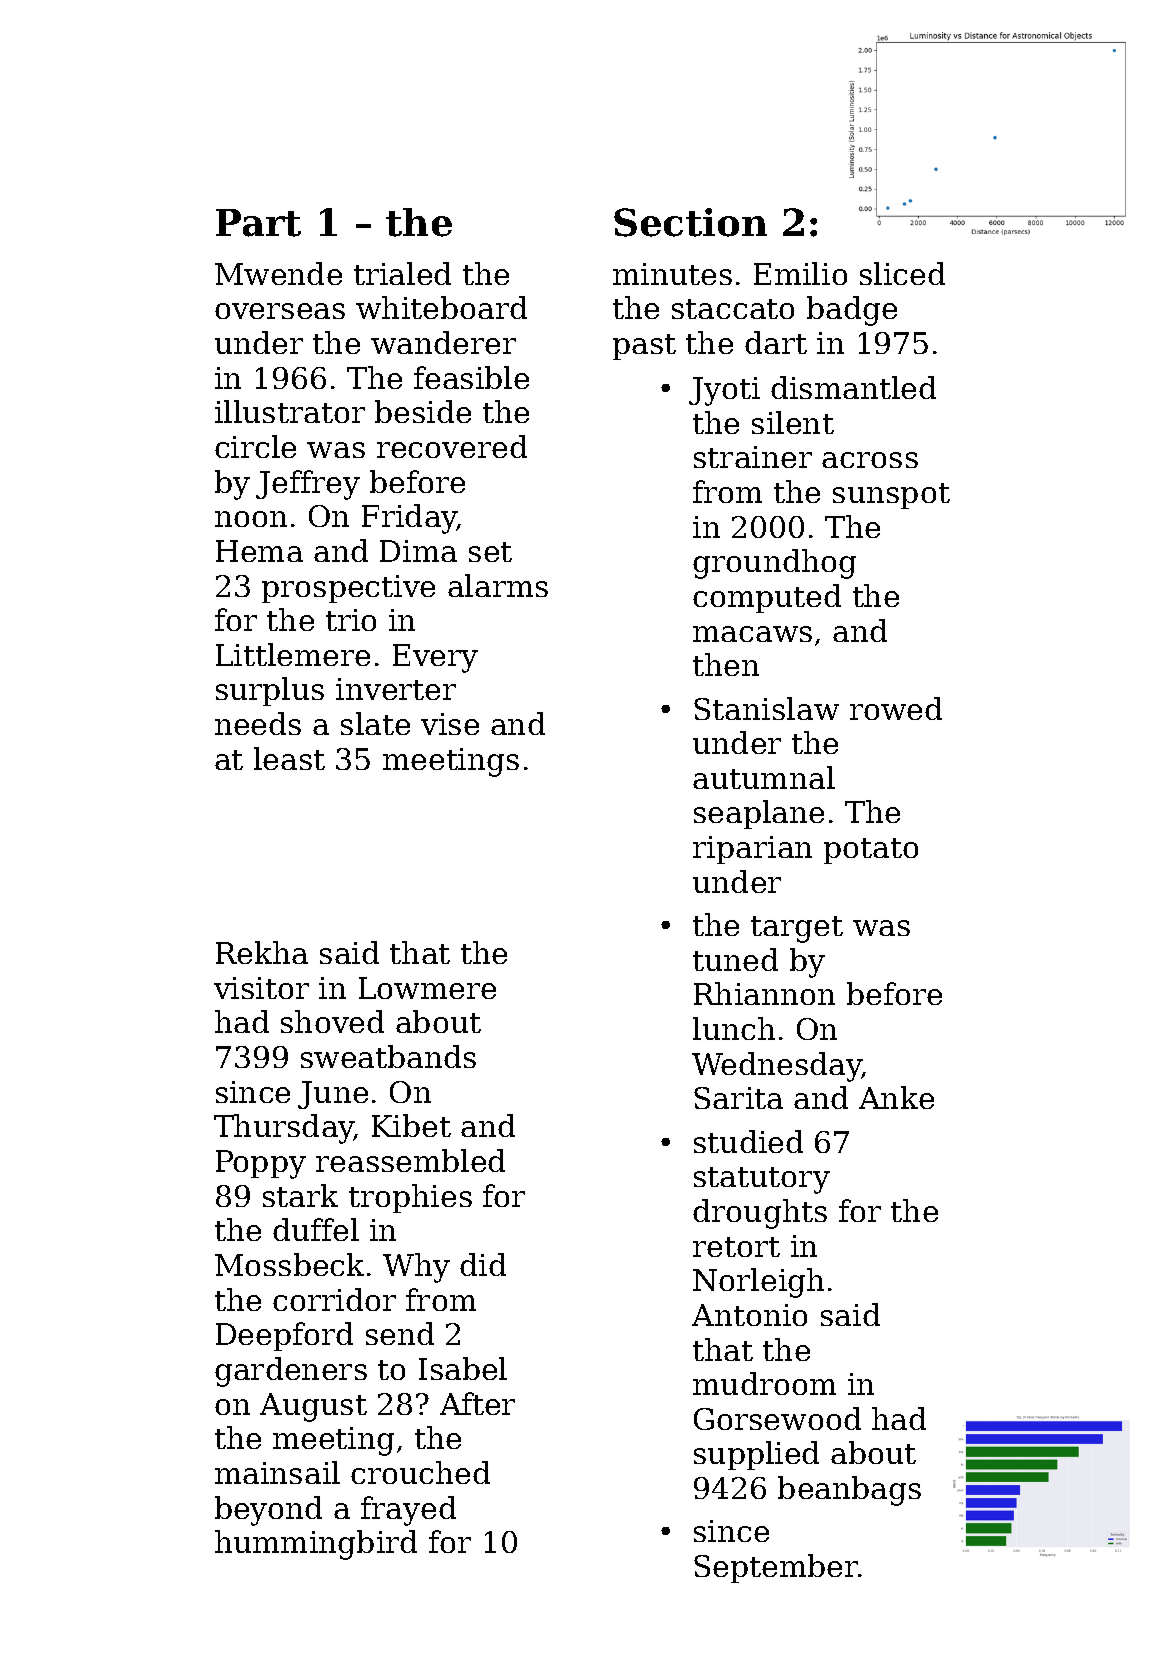 The image size is (1165, 1654). What do you see at coordinates (793, 422) in the document?
I see `silent` at bounding box center [793, 422].
